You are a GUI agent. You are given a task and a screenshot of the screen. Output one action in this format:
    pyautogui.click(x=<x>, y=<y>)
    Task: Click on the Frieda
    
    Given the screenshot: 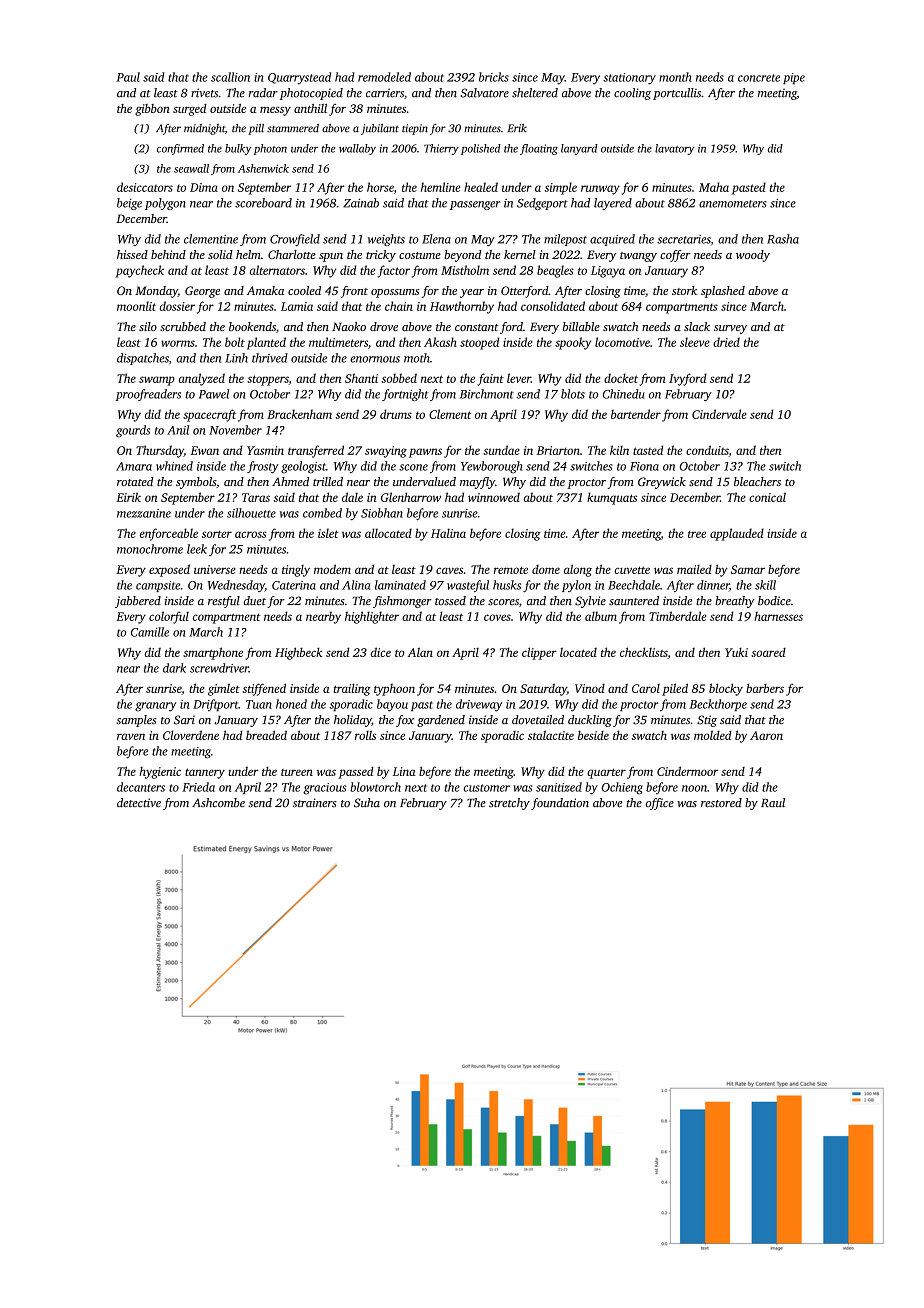 What is the action you would take?
    pyautogui.click(x=198, y=787)
